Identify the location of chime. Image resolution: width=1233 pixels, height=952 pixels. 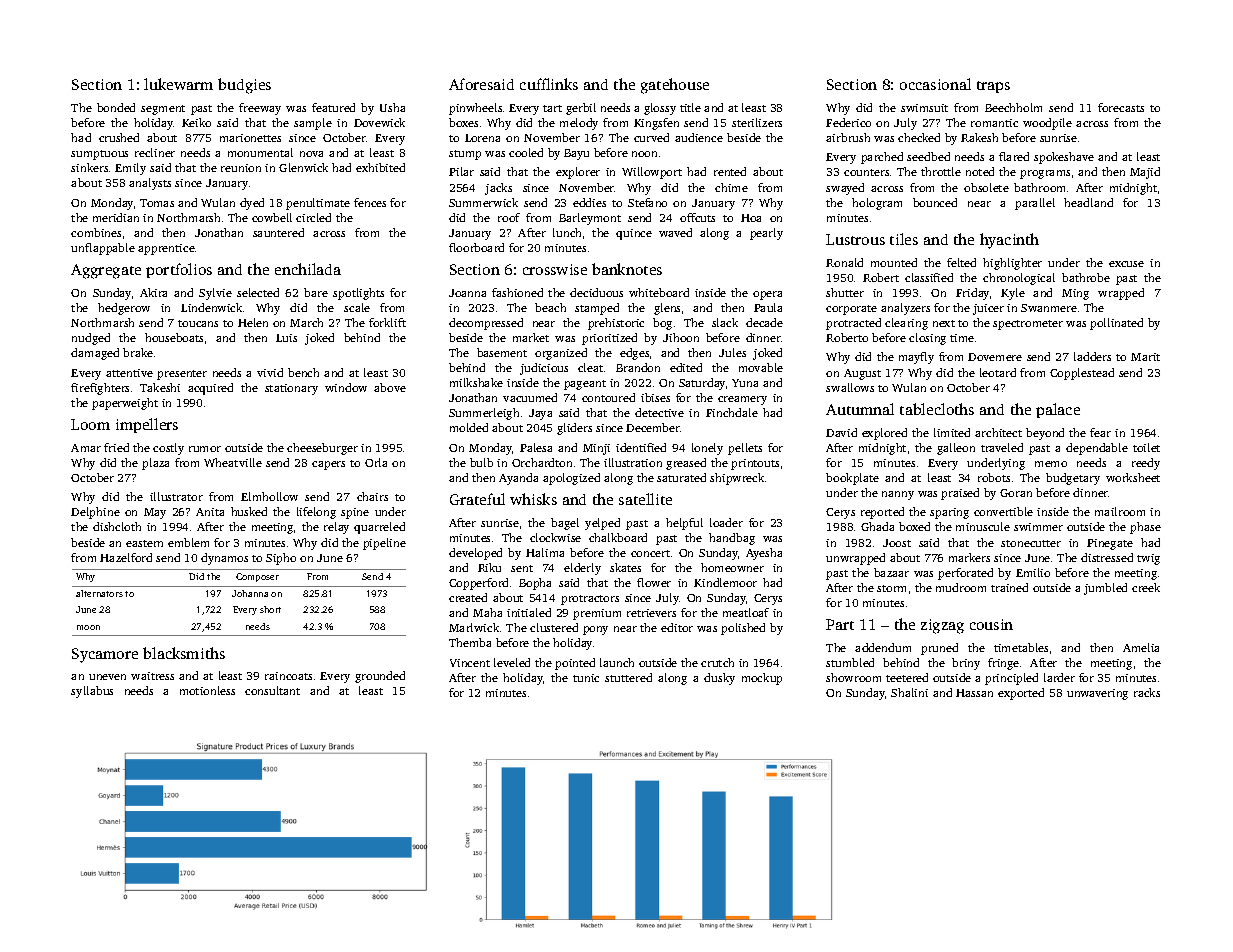
(731, 187).
